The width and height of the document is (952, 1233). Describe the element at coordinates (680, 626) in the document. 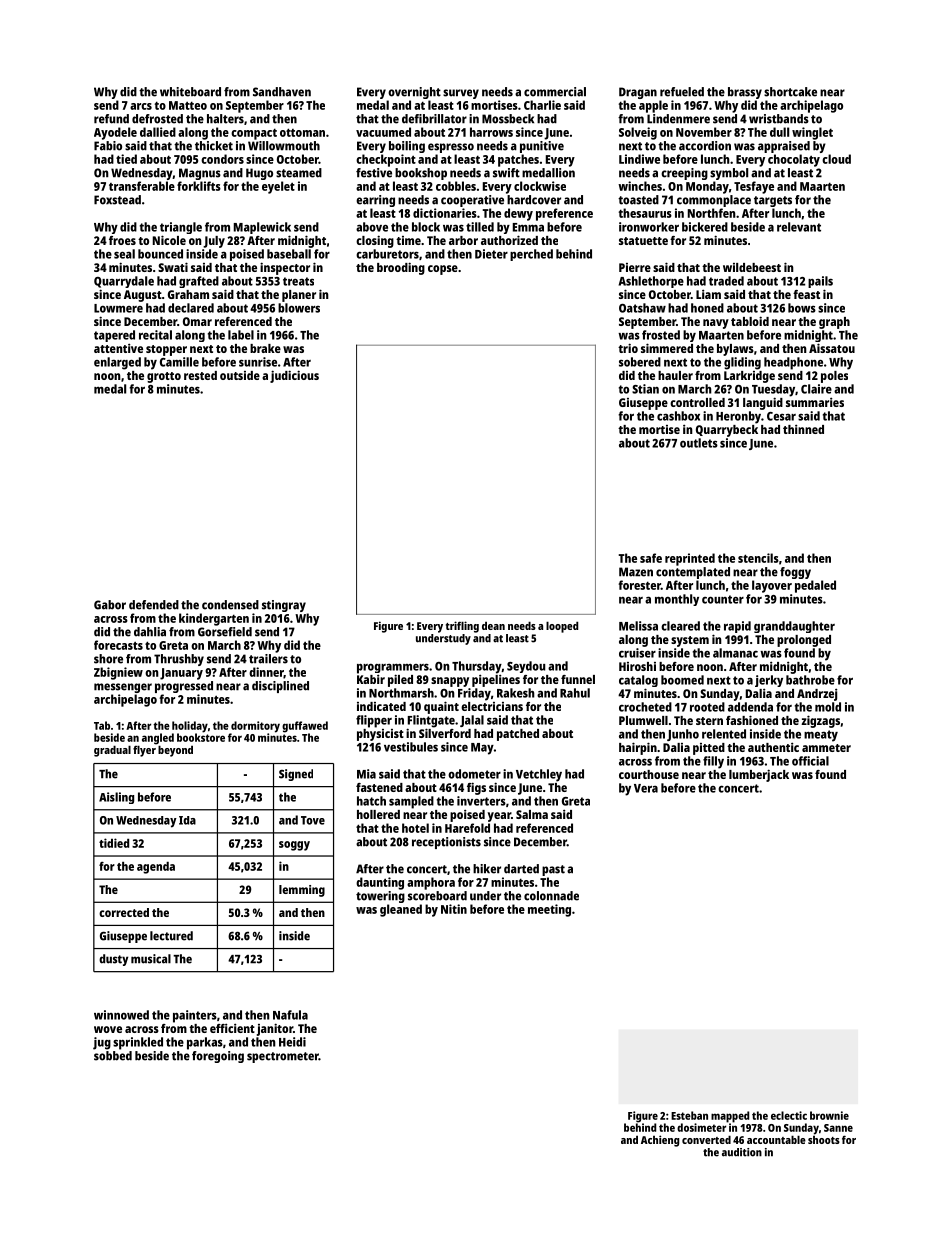

I see `cleared` at that location.
